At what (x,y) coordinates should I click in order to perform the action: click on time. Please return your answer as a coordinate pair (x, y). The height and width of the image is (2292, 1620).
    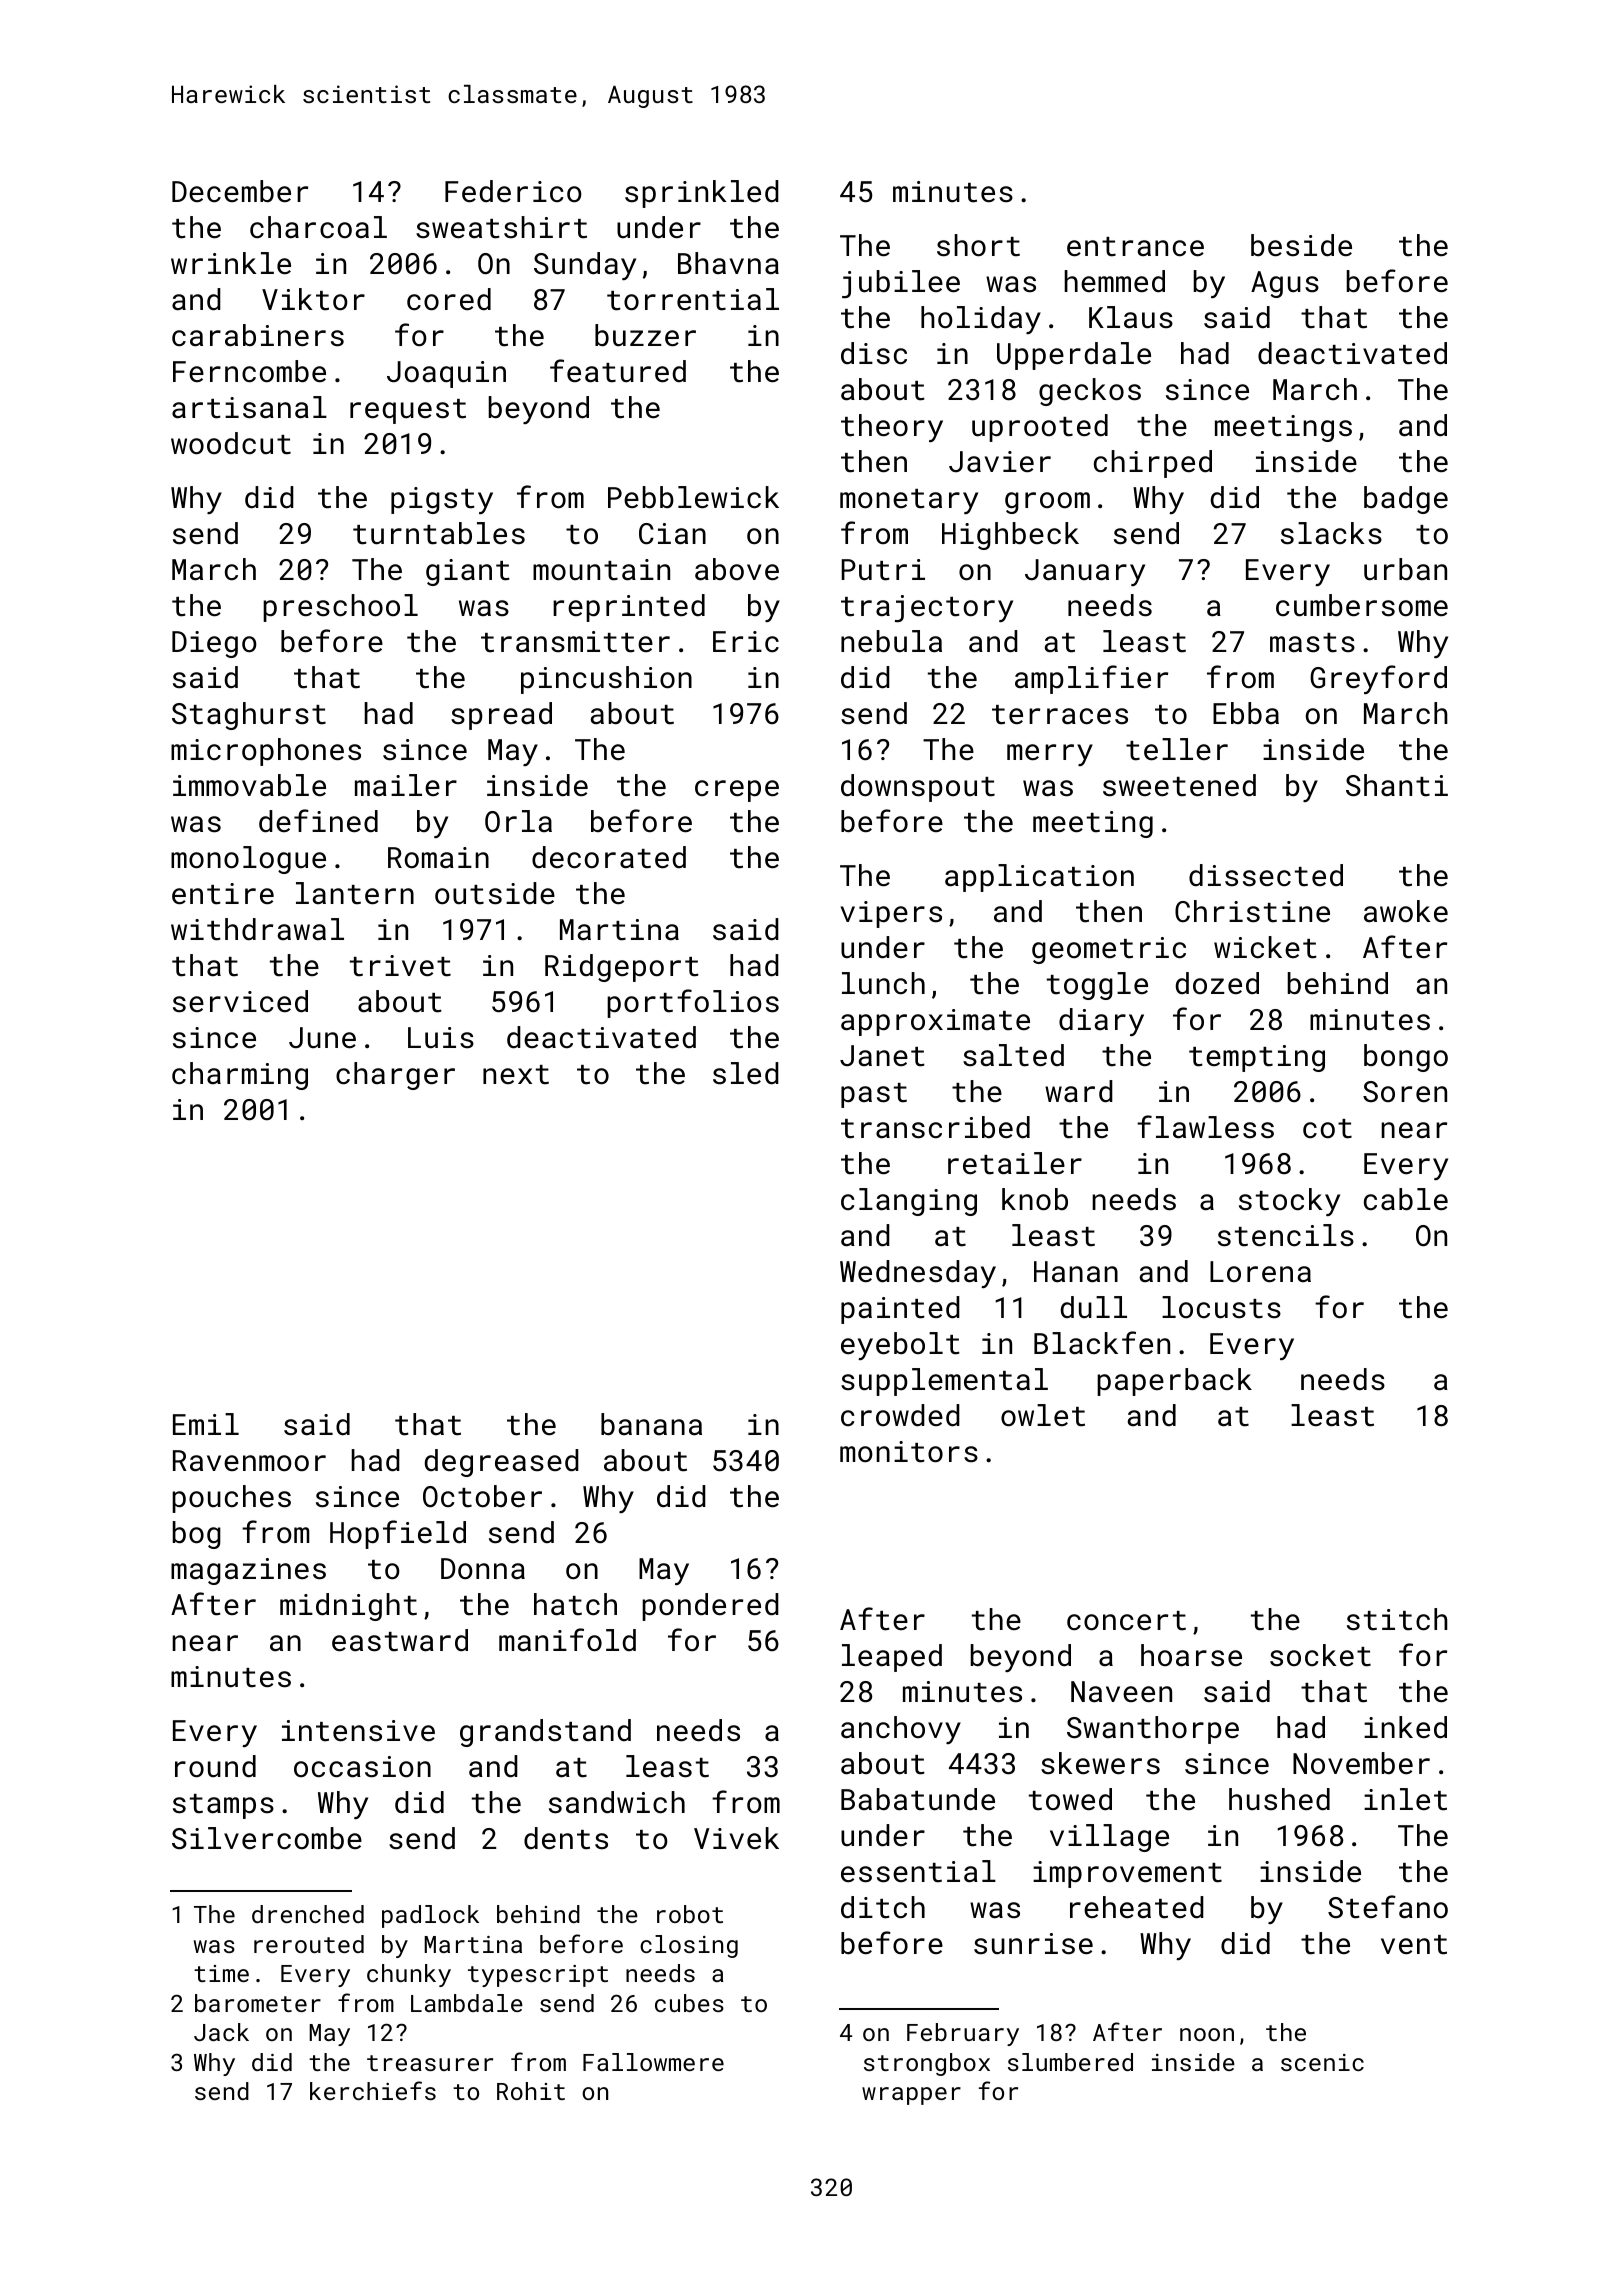
    Looking at the image, I should click on (221, 1973).
